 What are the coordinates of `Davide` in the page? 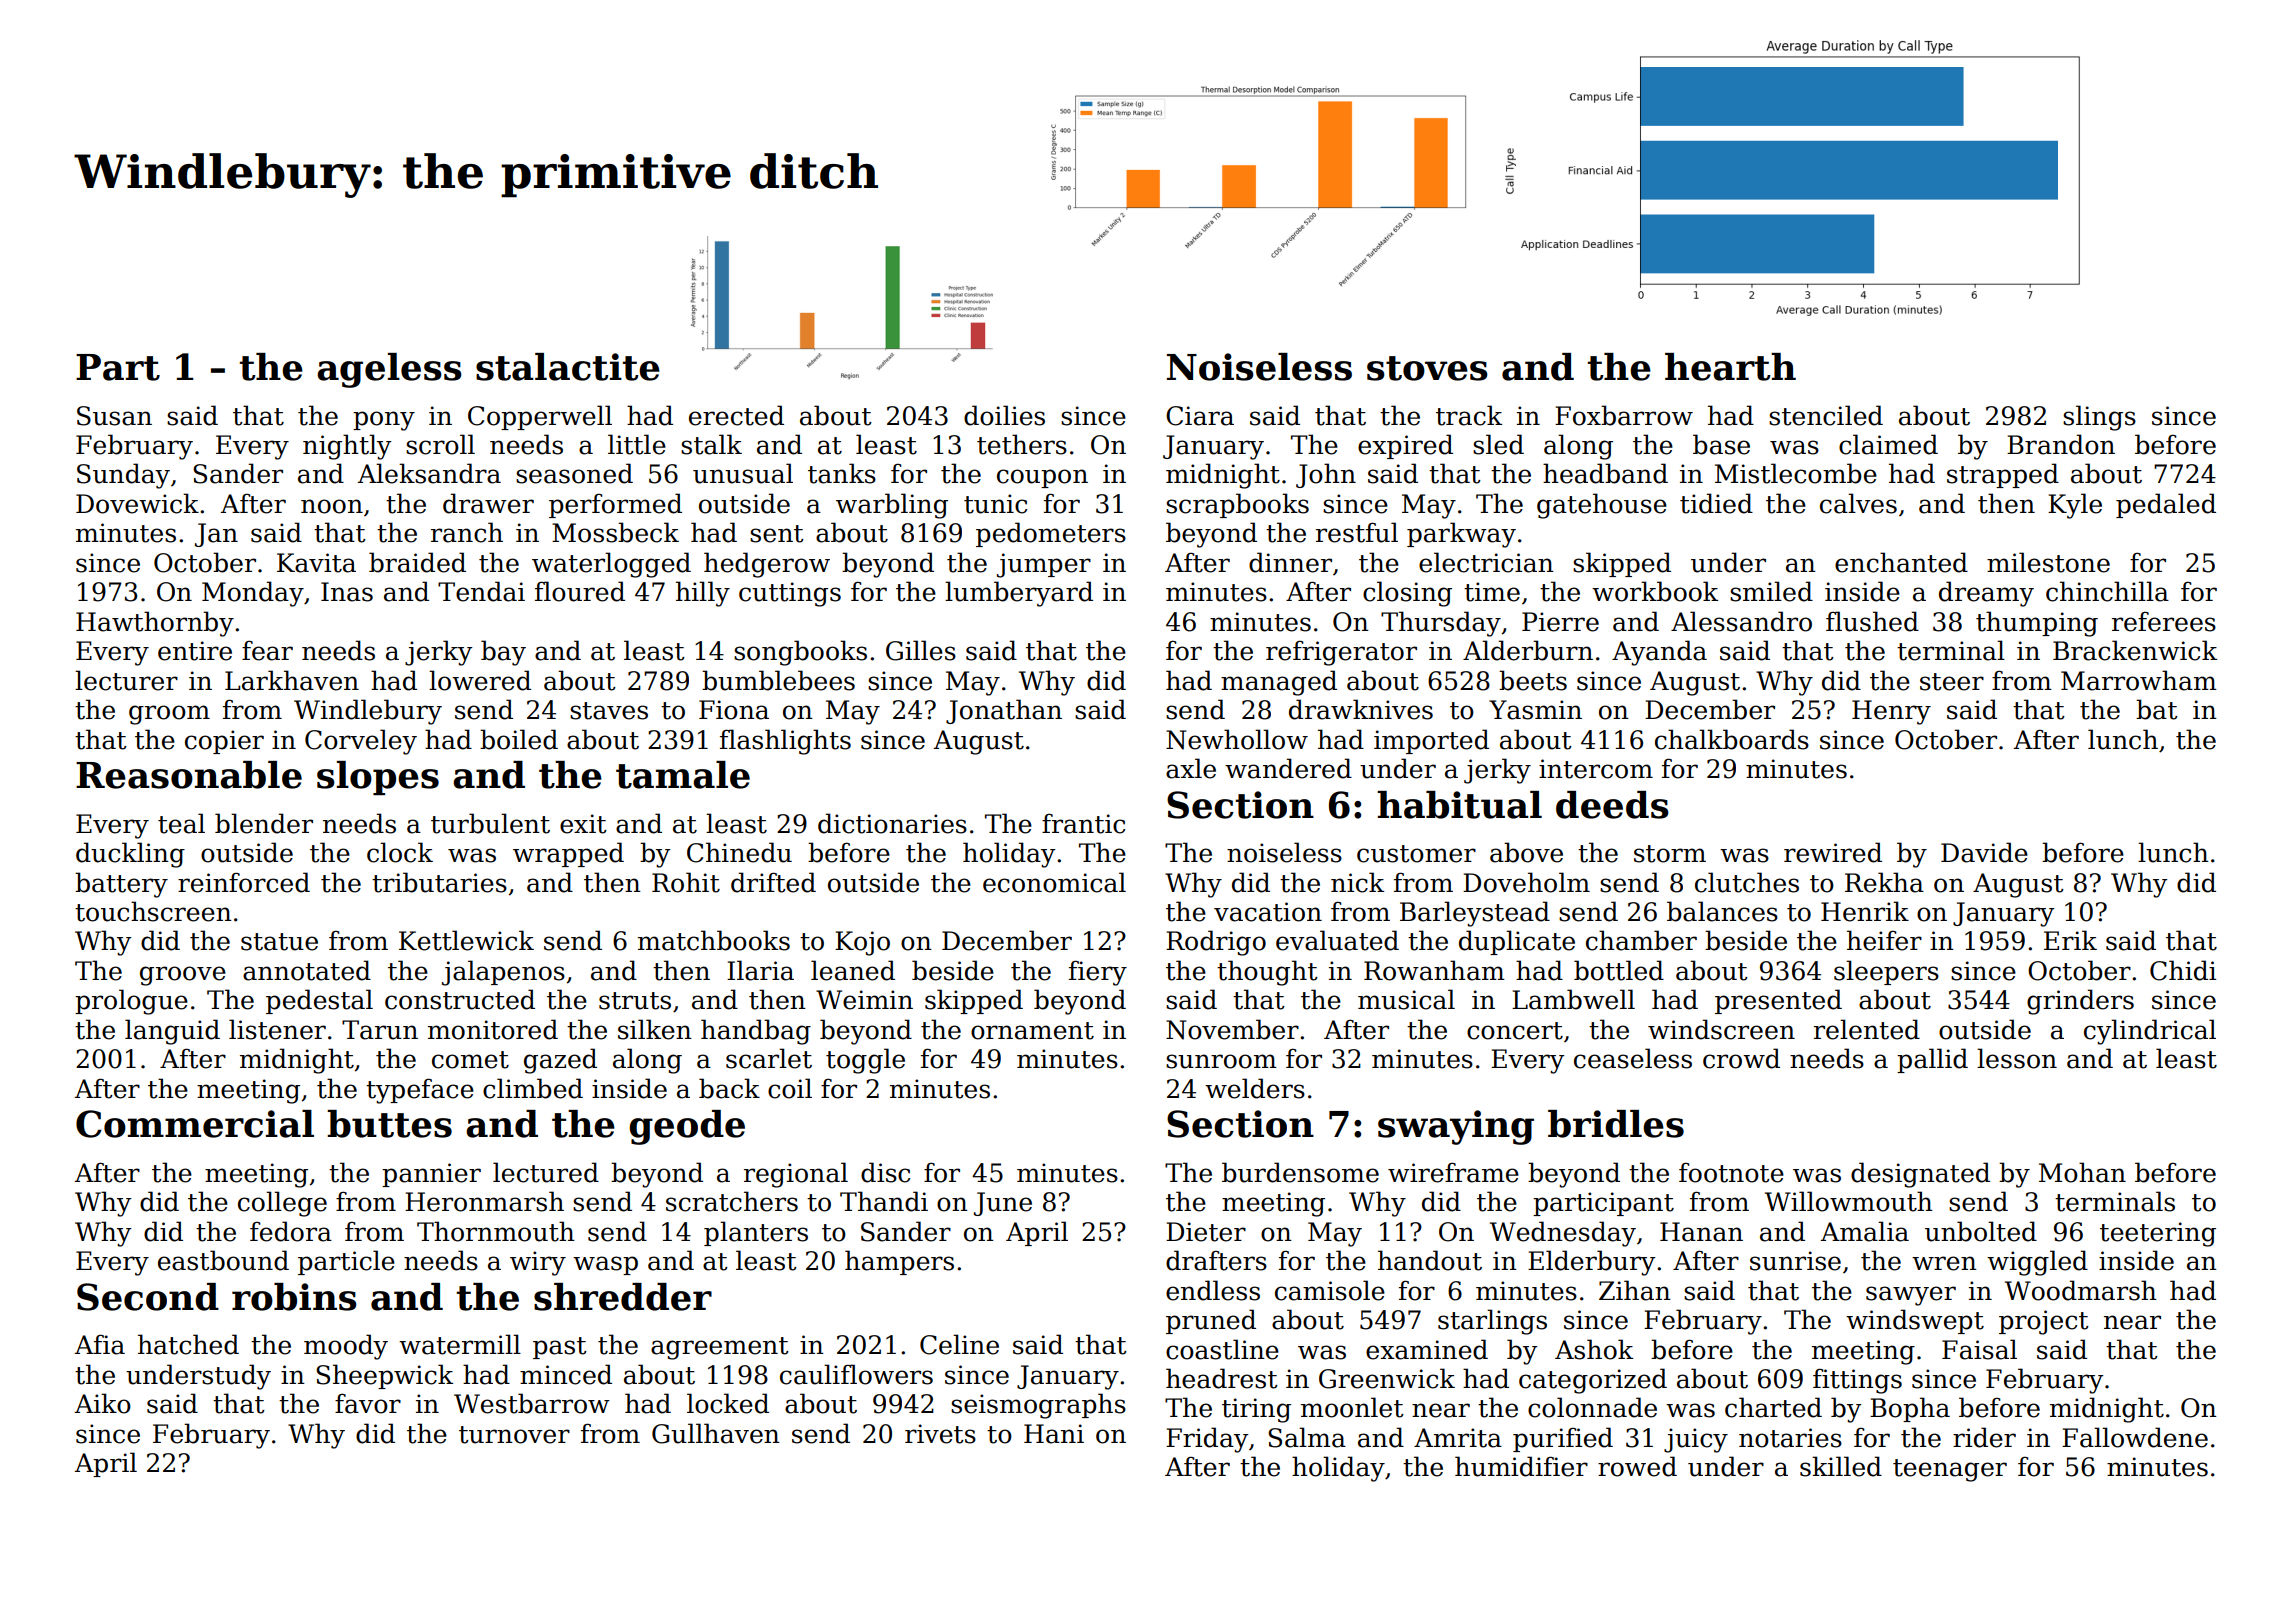 It's located at (1984, 852).
